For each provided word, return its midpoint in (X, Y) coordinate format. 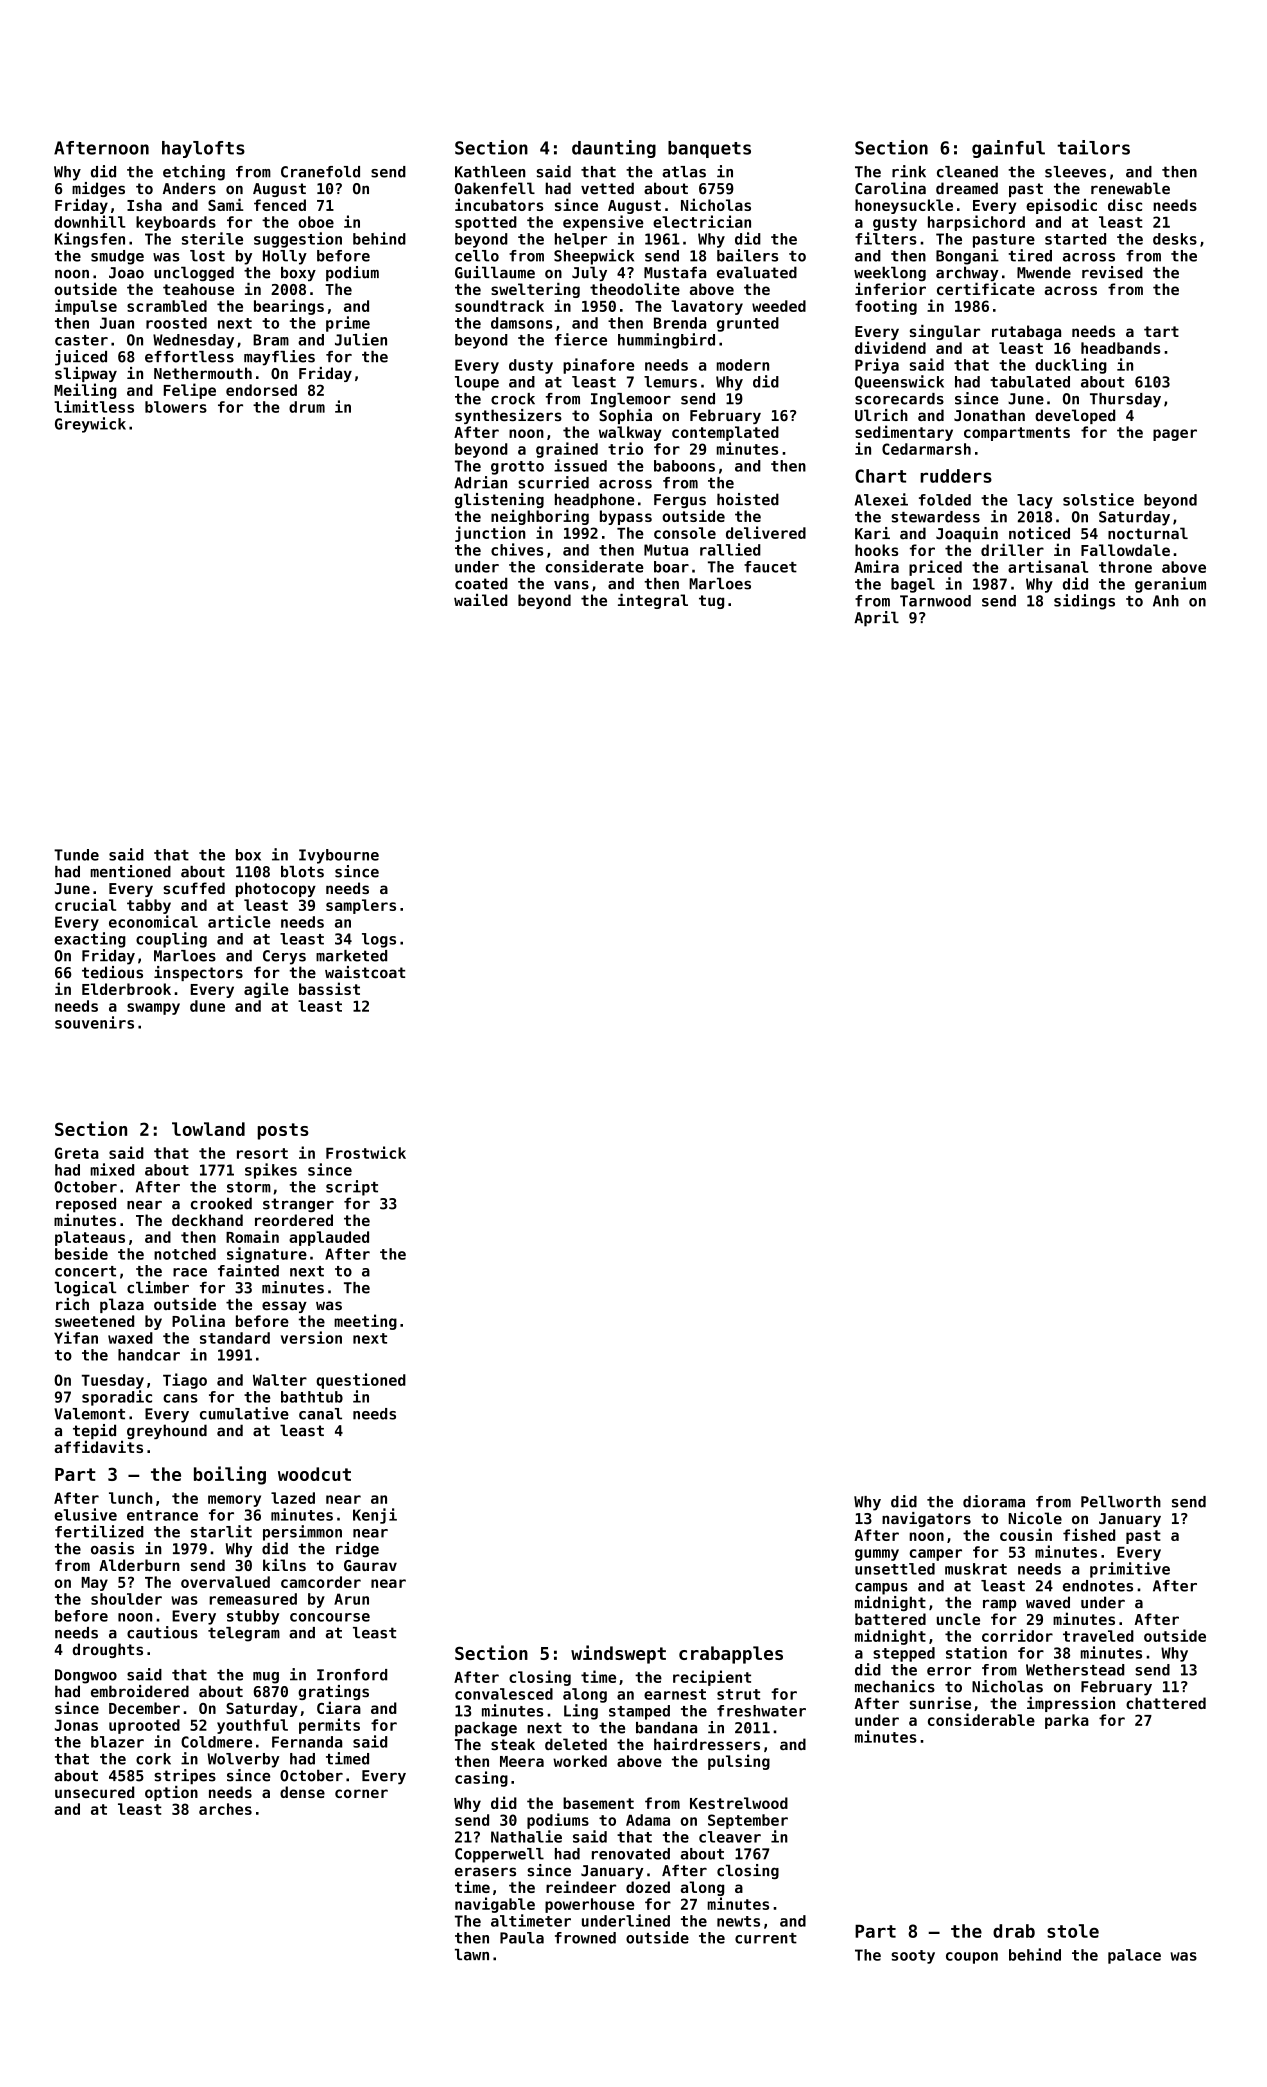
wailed (481, 600)
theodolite (635, 289)
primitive (1130, 1570)
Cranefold (320, 172)
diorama (994, 1501)
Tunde (76, 855)
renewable (1130, 188)
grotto (517, 468)
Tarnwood (935, 601)
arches (225, 1809)
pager (1175, 435)
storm (249, 1187)
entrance (162, 1515)
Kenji (375, 1516)
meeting (365, 1322)
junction (490, 534)
